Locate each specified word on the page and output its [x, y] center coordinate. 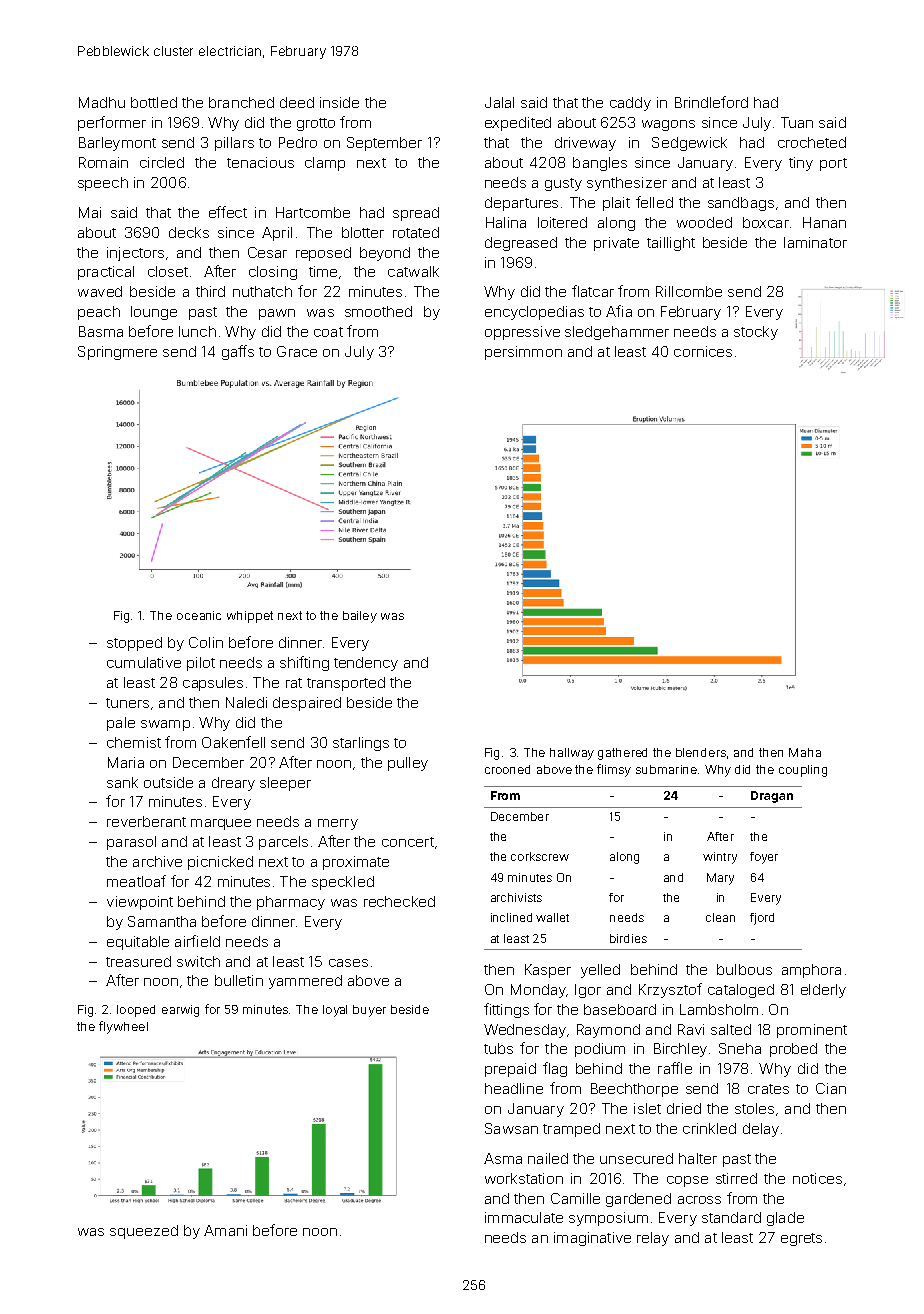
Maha [805, 752]
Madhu [102, 102]
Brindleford [711, 102]
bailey [360, 617]
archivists [516, 897]
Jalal [499, 102]
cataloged [741, 991]
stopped [134, 644]
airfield [197, 941]
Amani [225, 1230]
